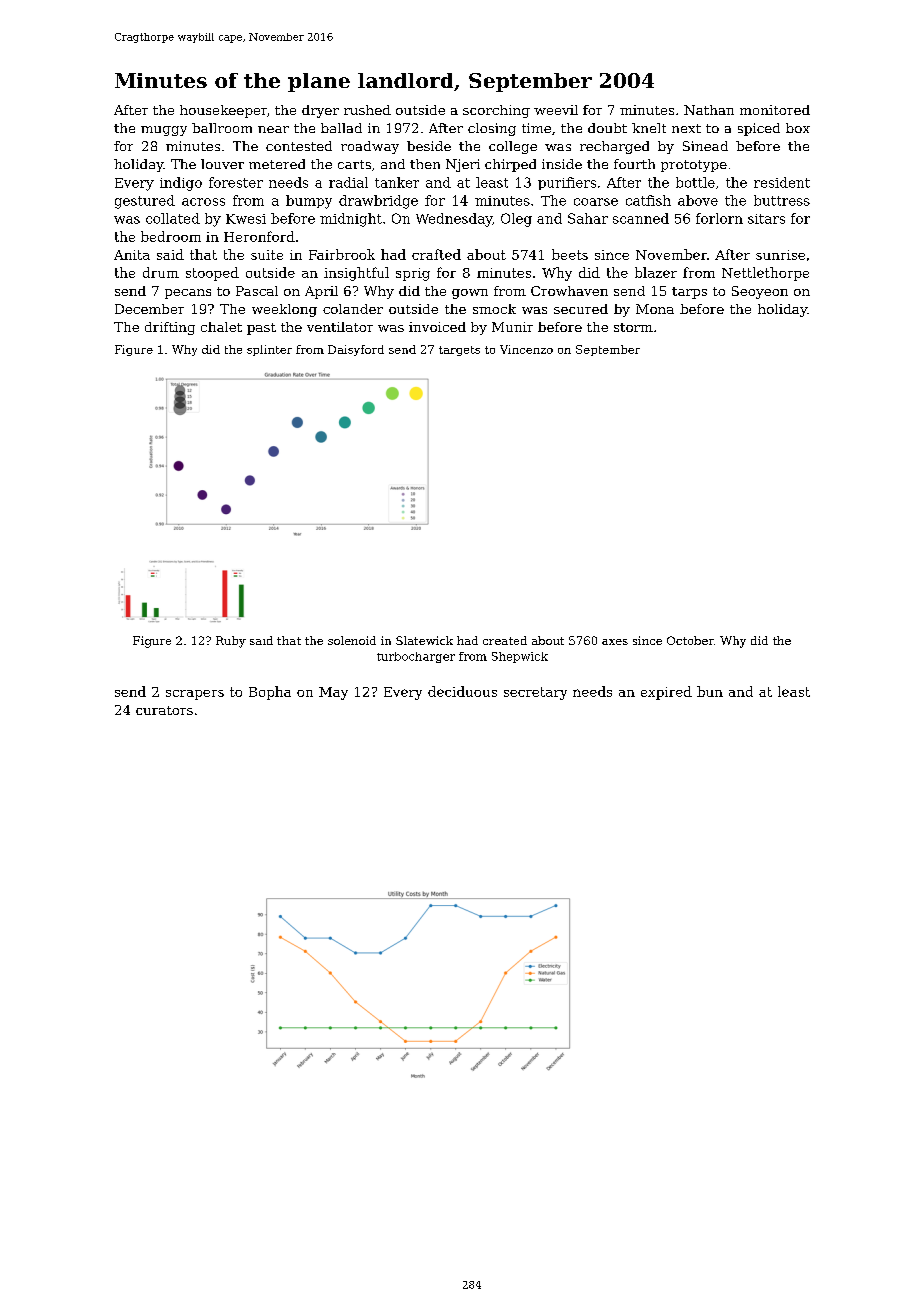 The image size is (924, 1308). What do you see at coordinates (269, 350) in the screenshot?
I see `splinter` at bounding box center [269, 350].
